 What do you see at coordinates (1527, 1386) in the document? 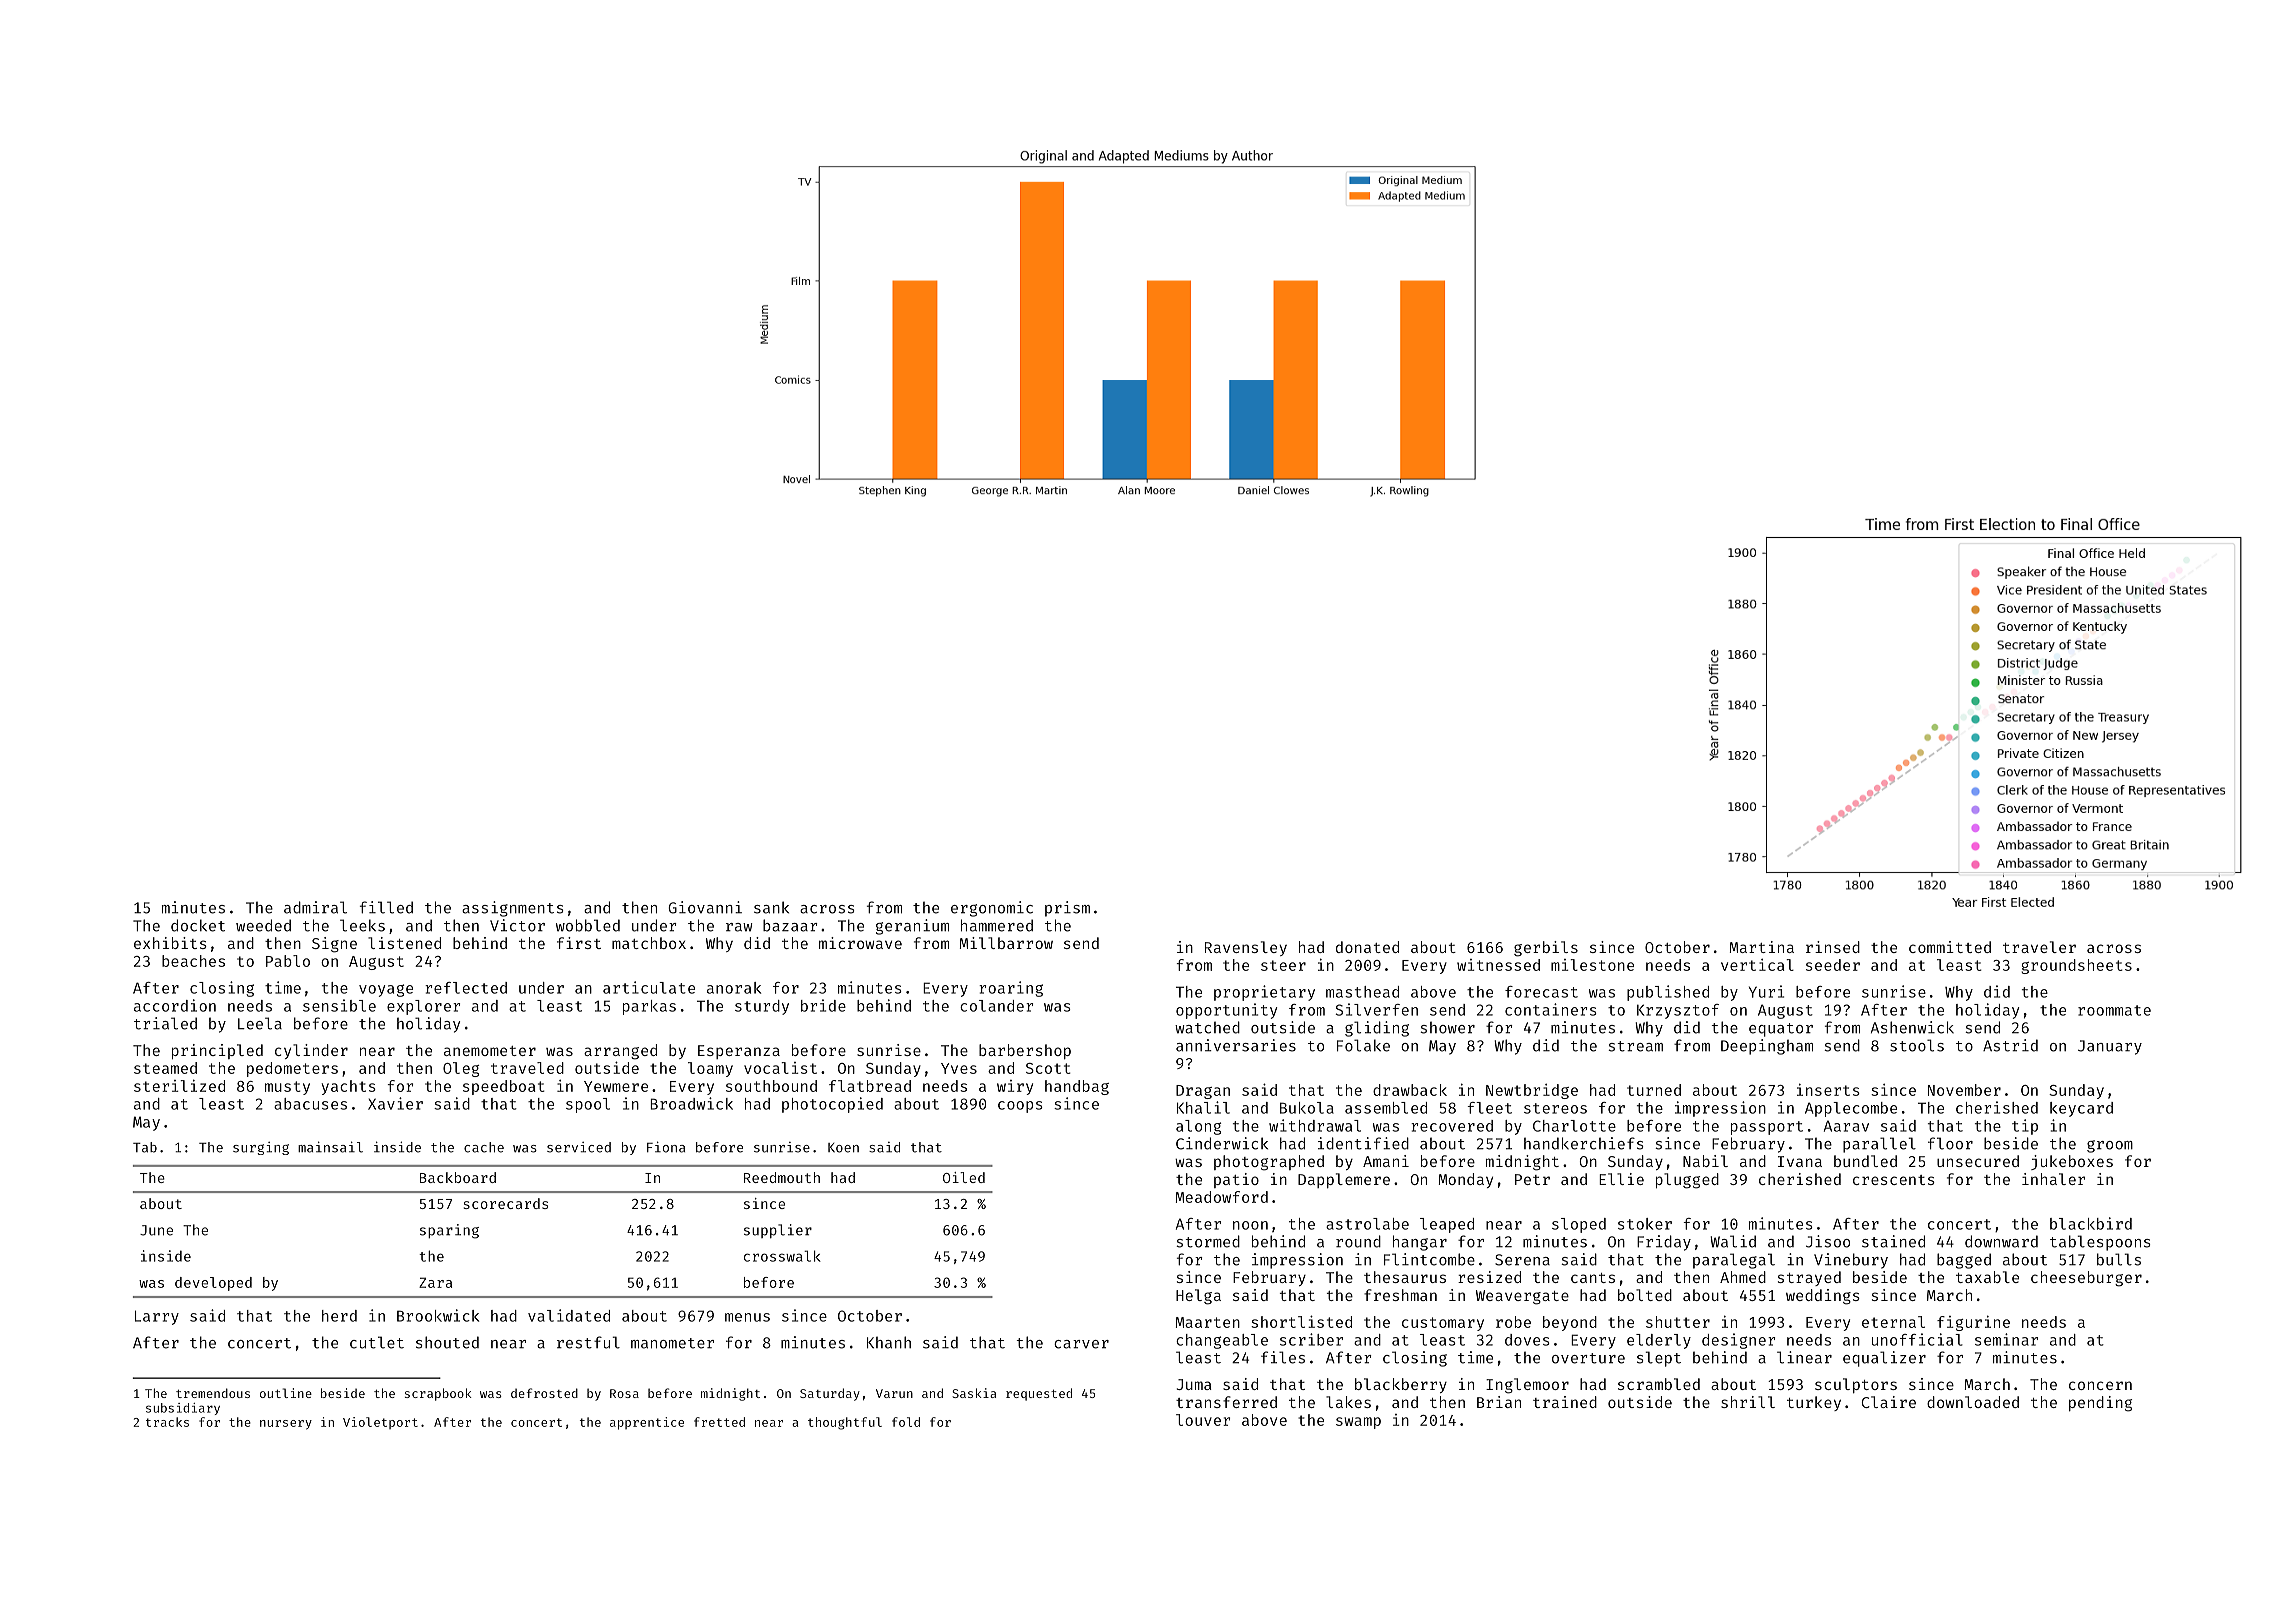
I see `Inglemoor` at bounding box center [1527, 1386].
